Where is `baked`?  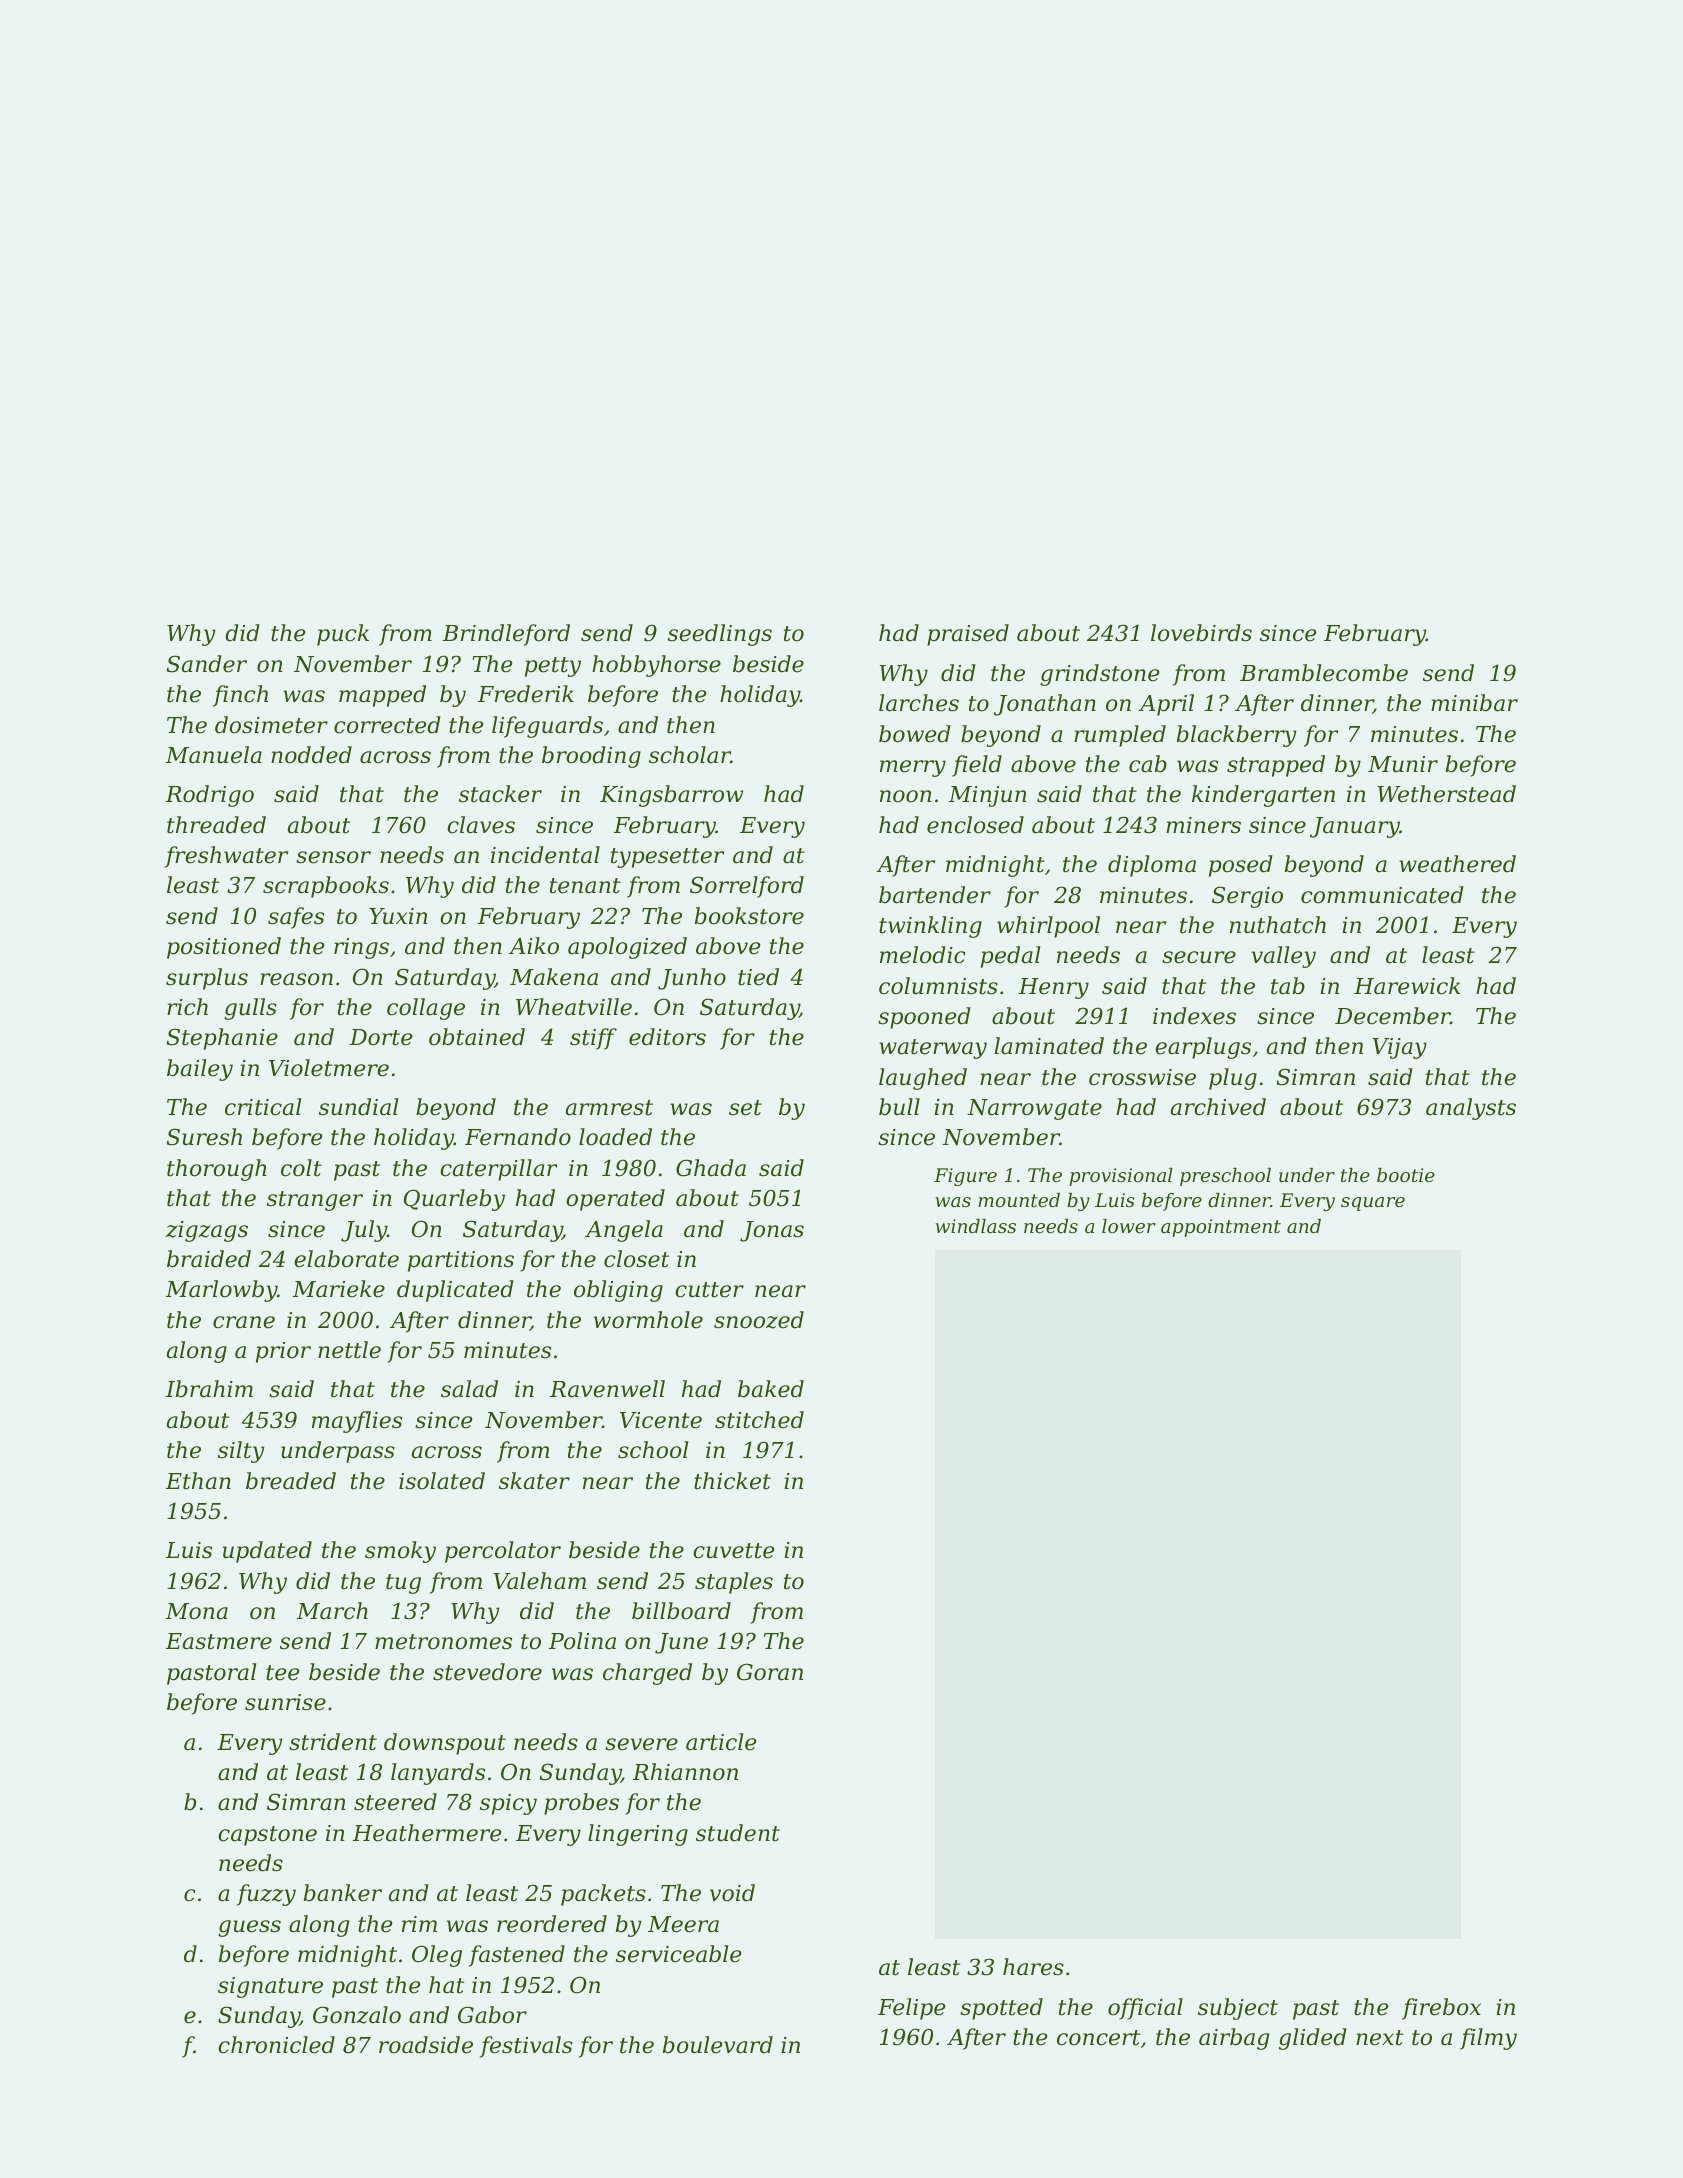
baked is located at coordinates (771, 1389).
